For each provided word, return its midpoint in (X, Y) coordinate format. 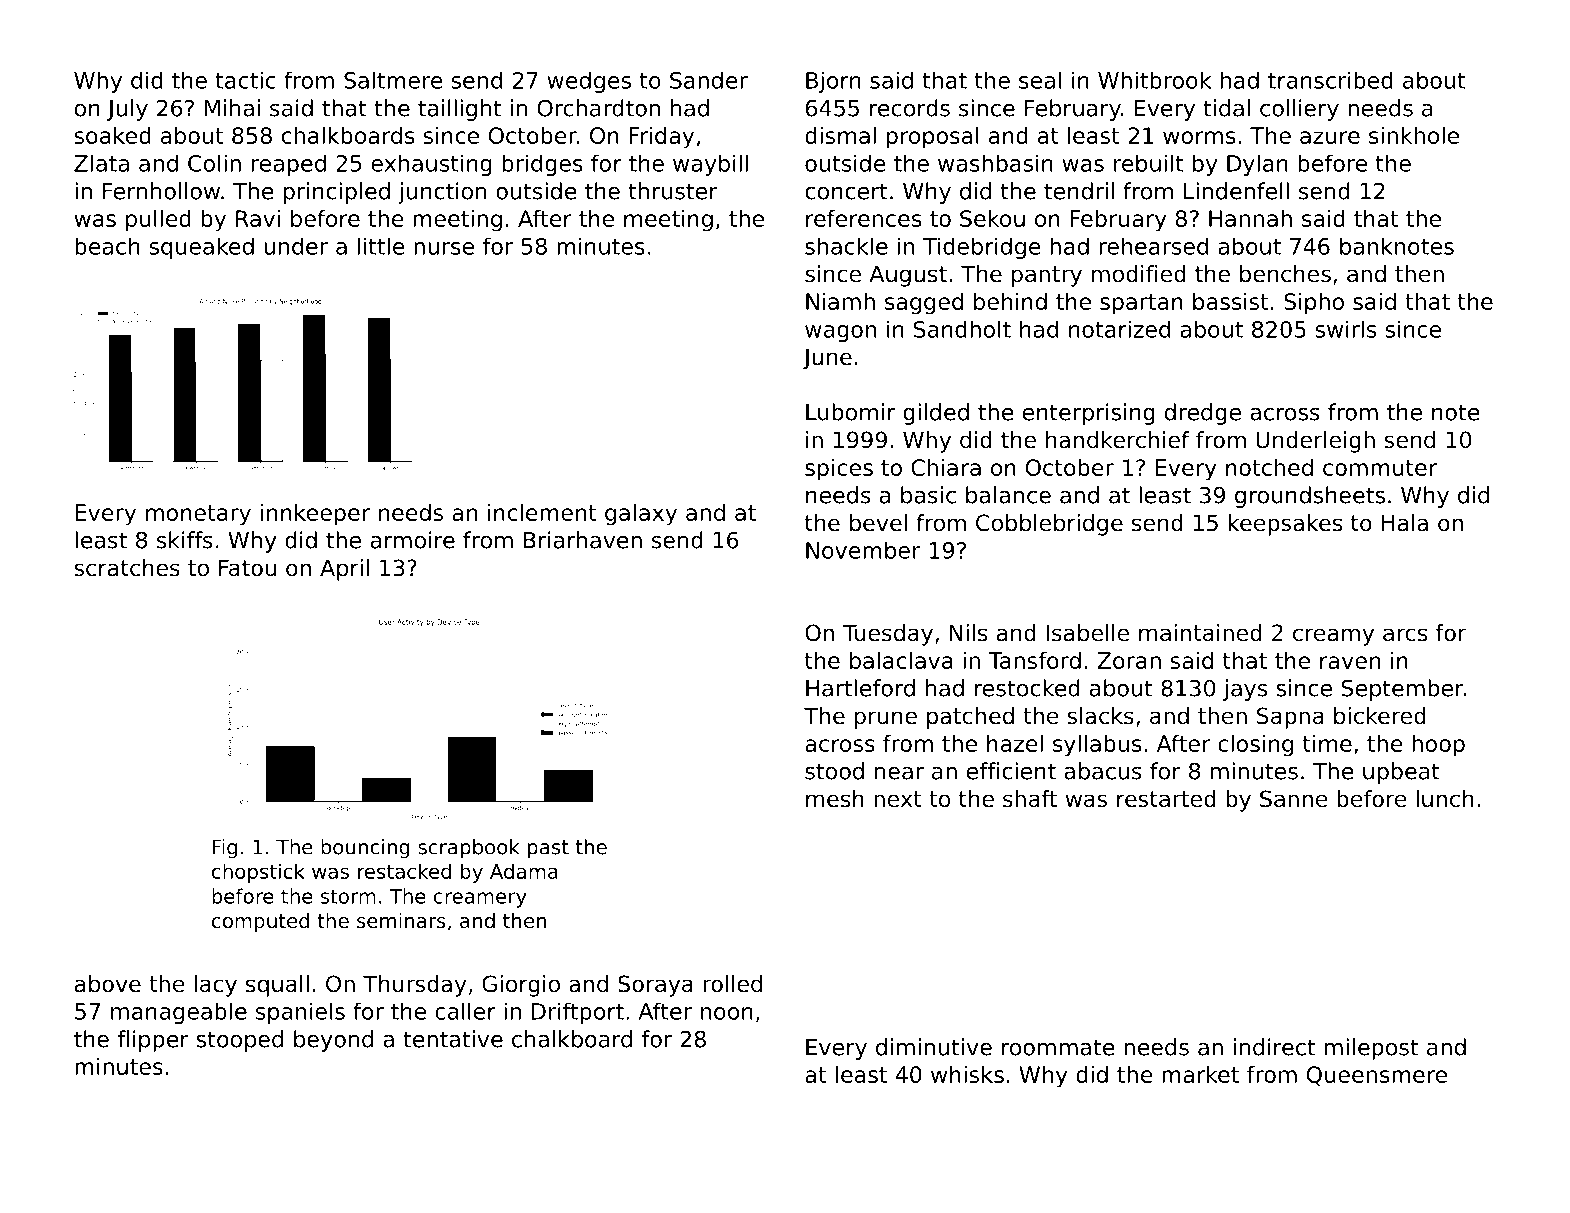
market (1200, 1074)
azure (1330, 137)
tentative (453, 1039)
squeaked (201, 248)
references (863, 218)
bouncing (365, 849)
